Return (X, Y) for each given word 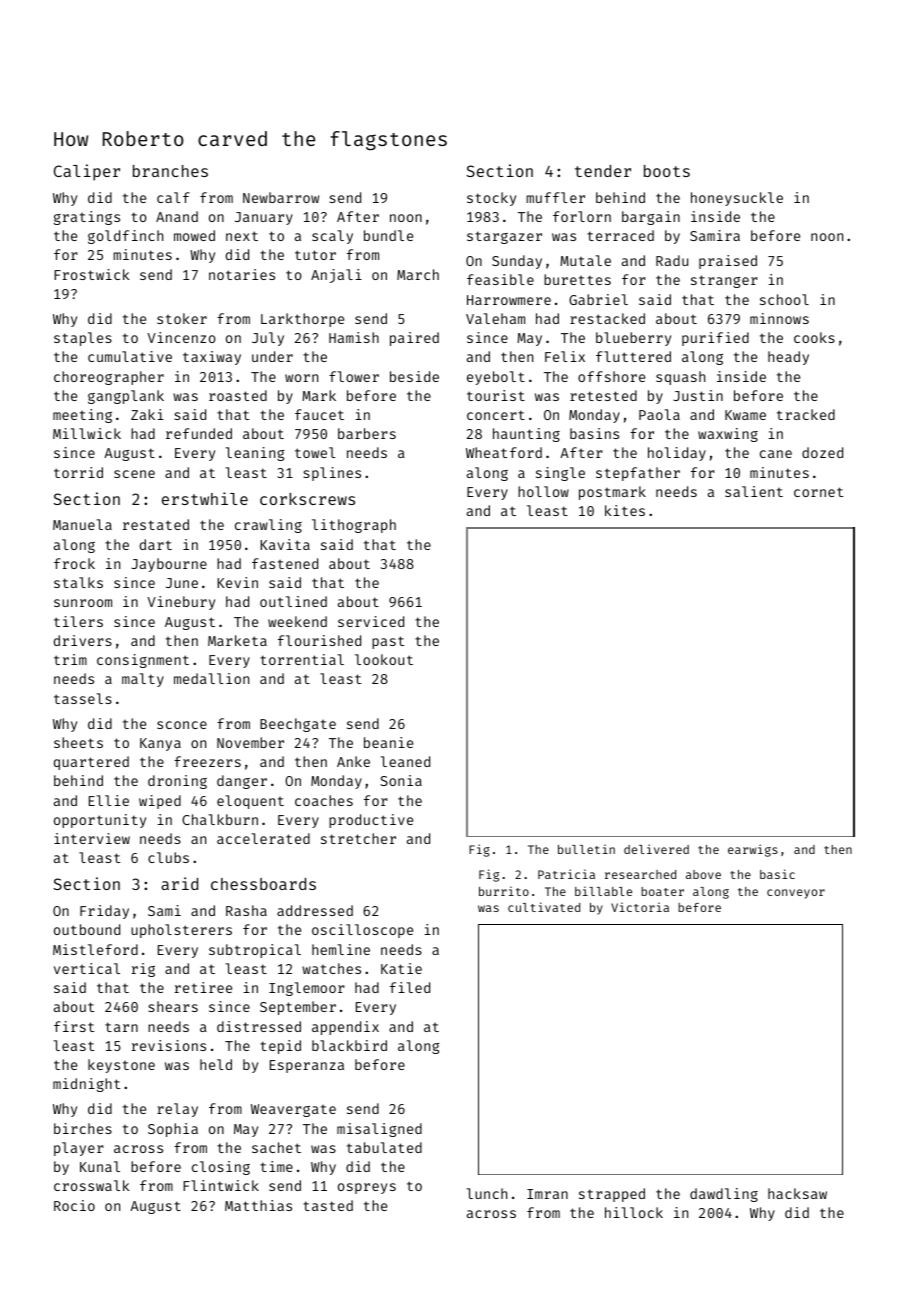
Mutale (585, 260)
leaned (405, 761)
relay (177, 1110)
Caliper (87, 172)
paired (414, 339)
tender (603, 171)
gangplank (126, 397)
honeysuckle (737, 199)
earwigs (753, 850)
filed (410, 987)
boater (662, 891)
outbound (87, 929)
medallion (211, 678)
